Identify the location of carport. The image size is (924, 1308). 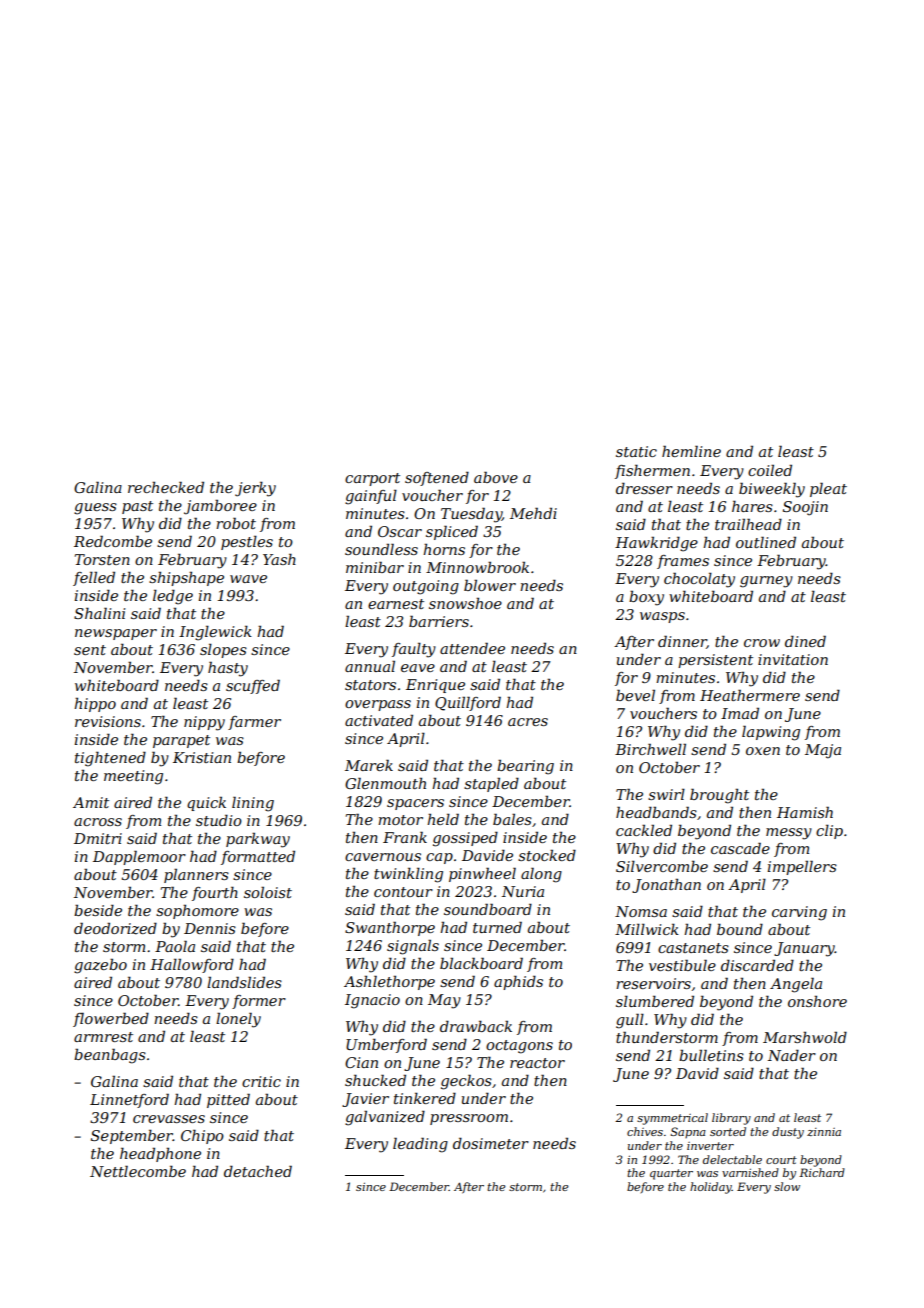
(372, 479).
